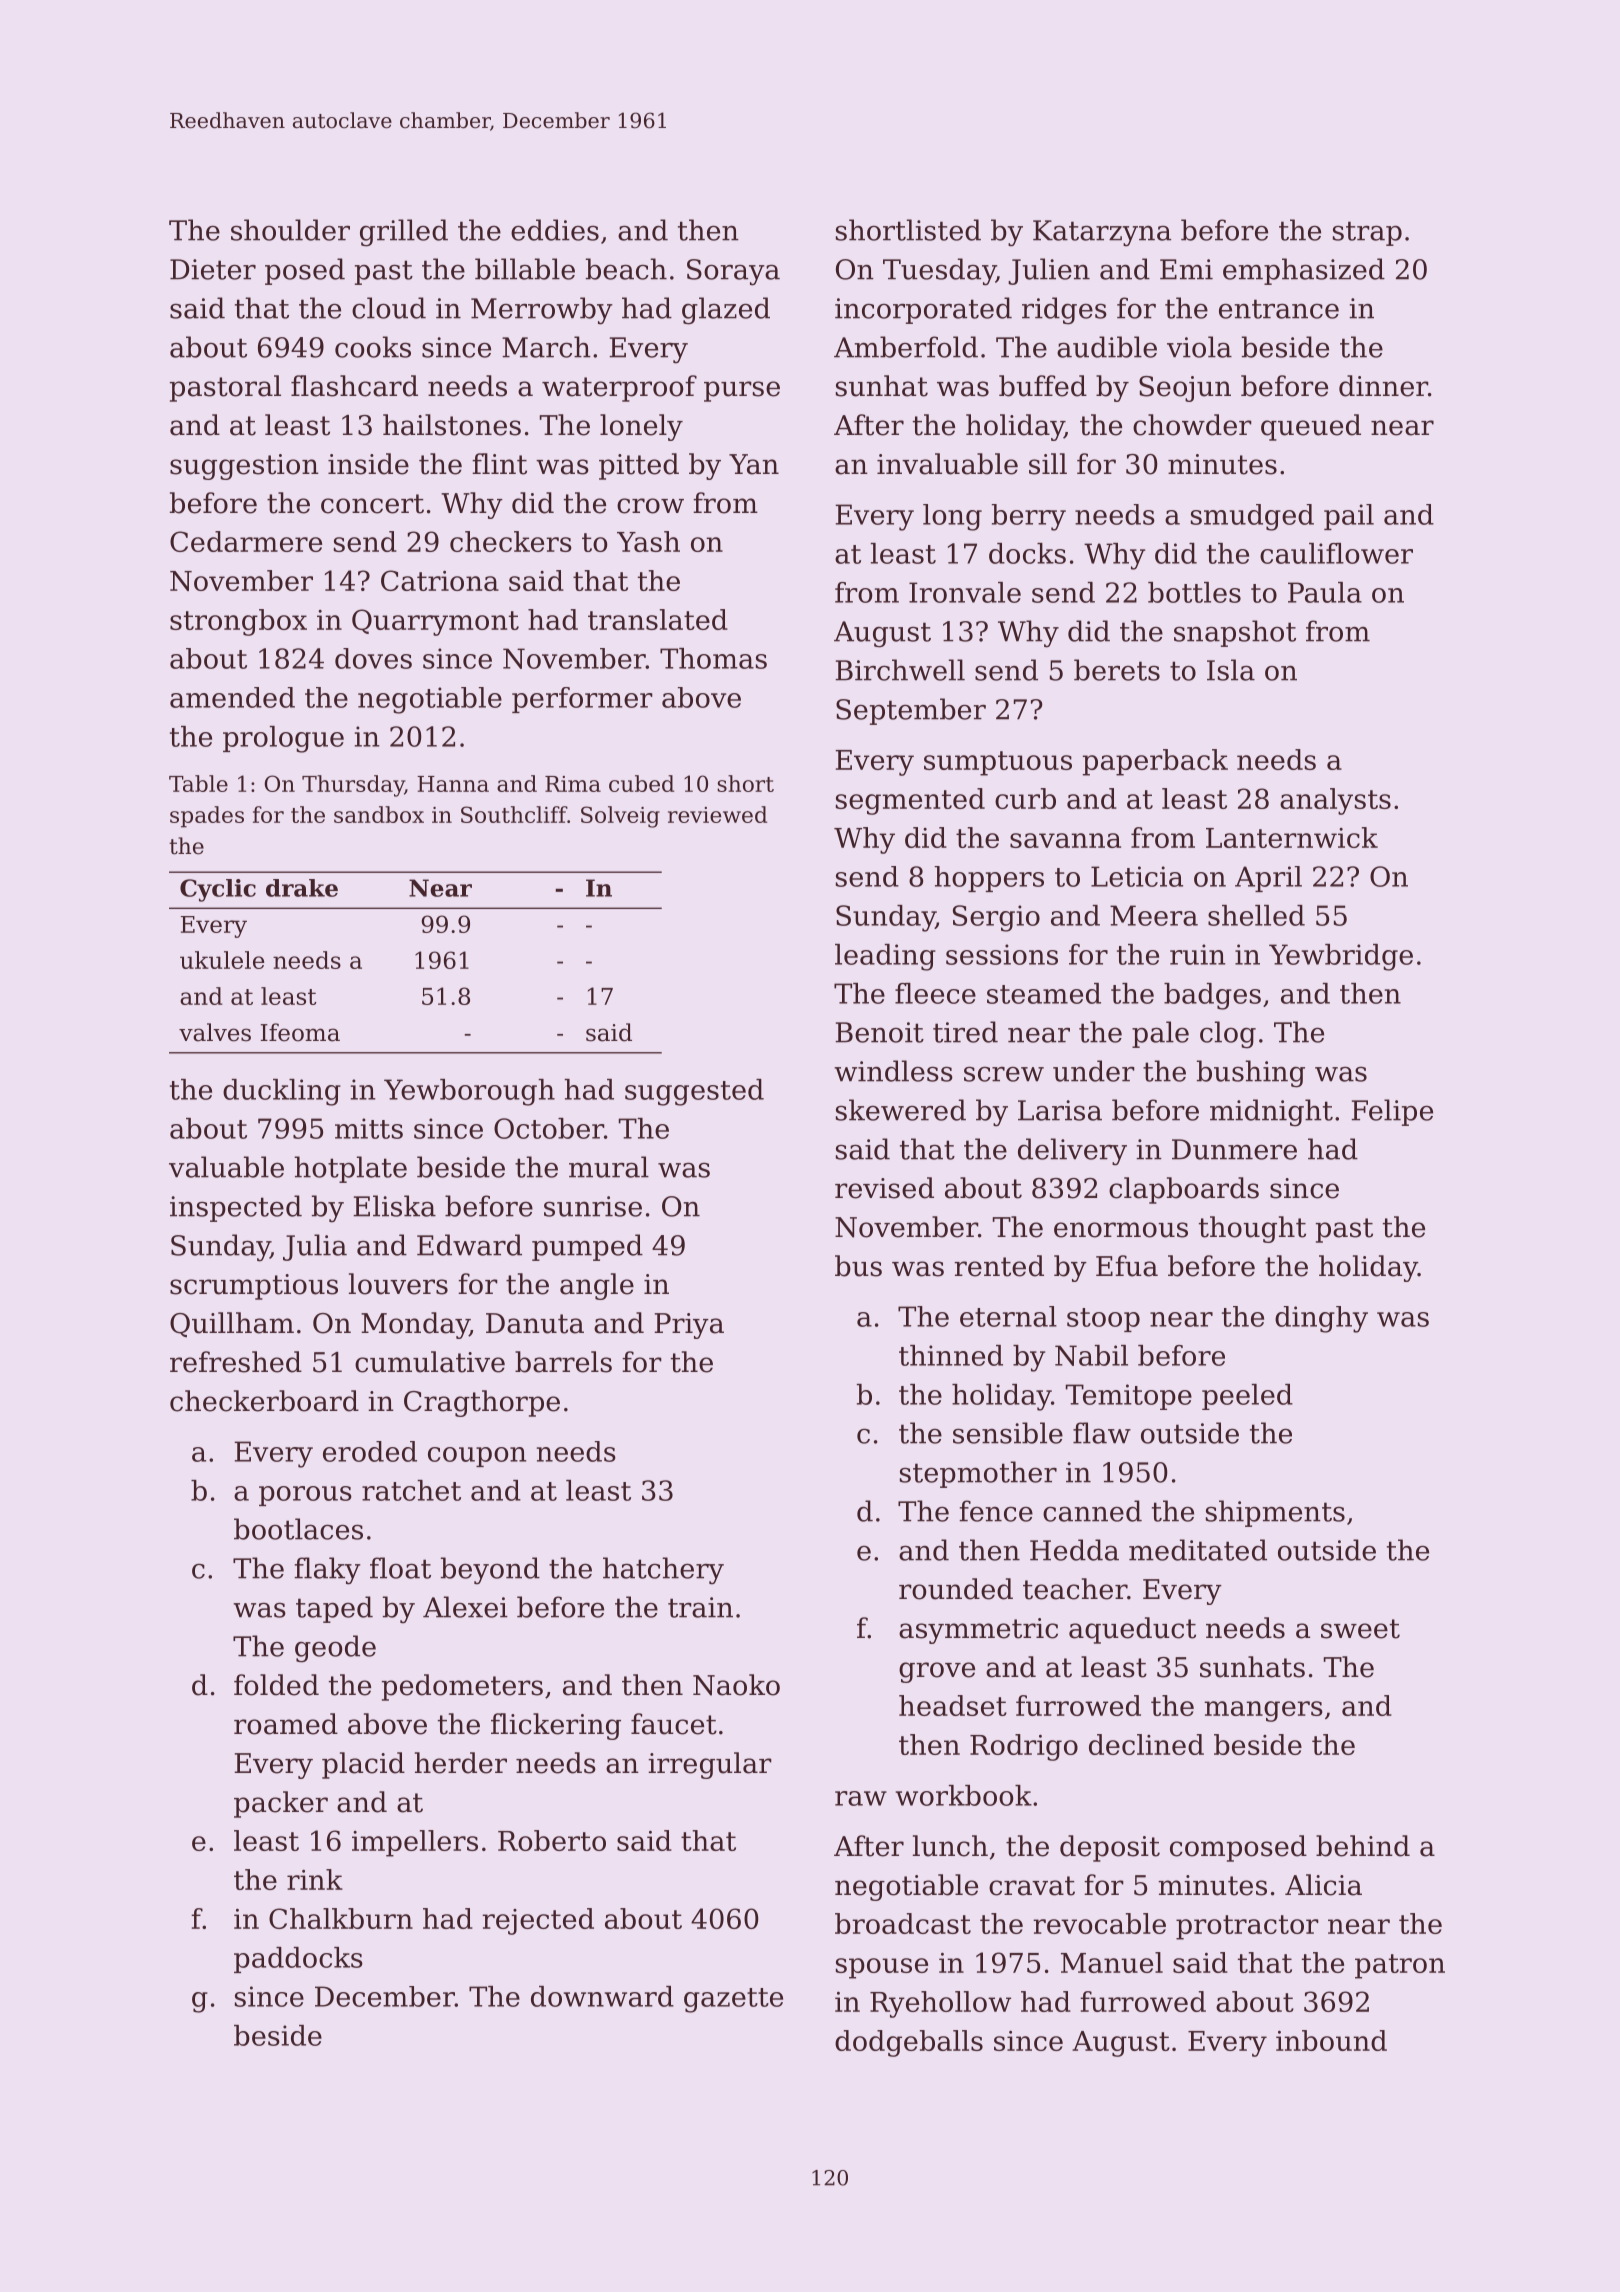 The image size is (1620, 2292). I want to click on beach, so click(626, 269).
